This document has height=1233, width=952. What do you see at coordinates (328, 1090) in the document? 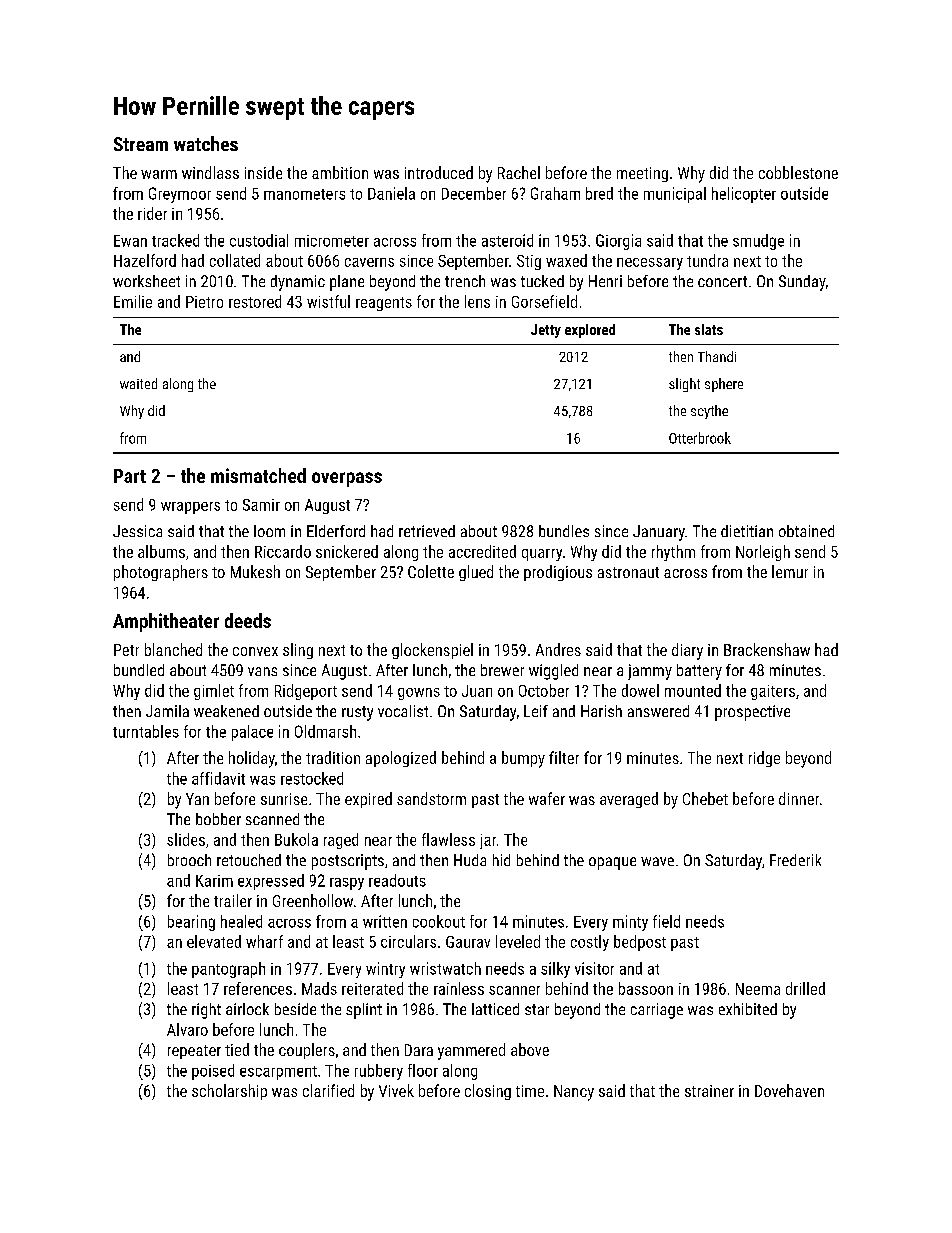
I see `clarified` at bounding box center [328, 1090].
